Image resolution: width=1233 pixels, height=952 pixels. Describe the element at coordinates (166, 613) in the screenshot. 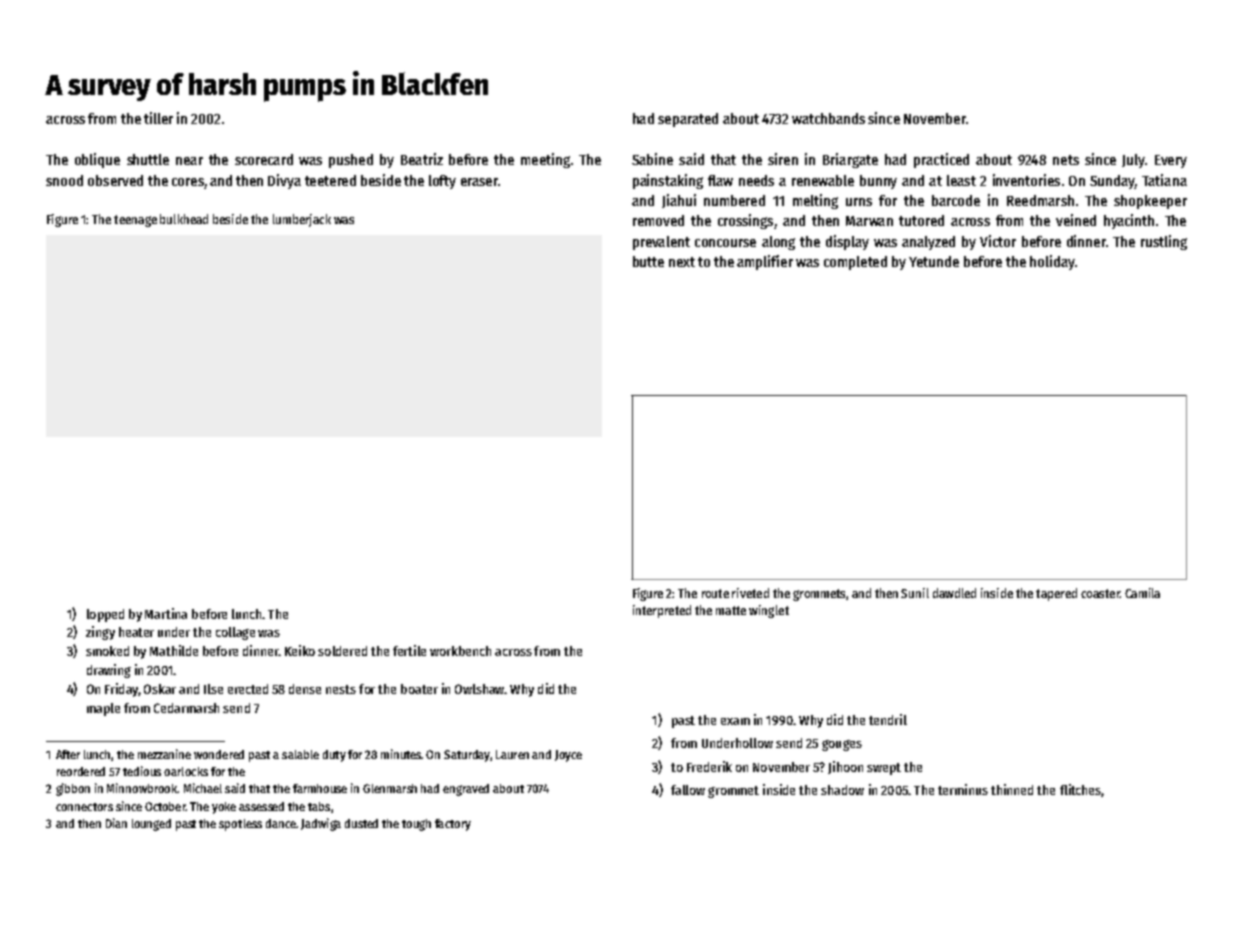

I see `Martina` at that location.
